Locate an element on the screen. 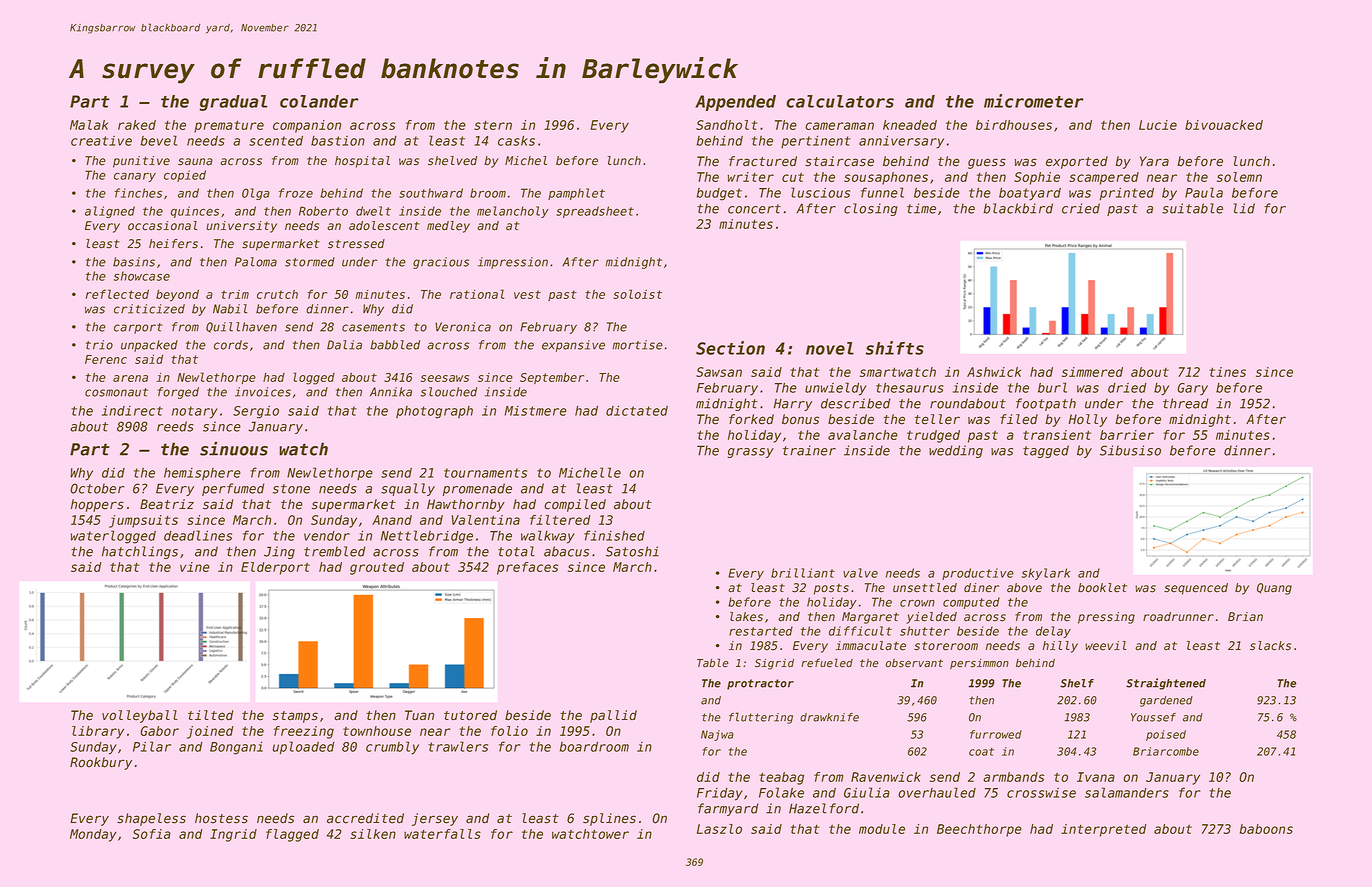 Image resolution: width=1372 pixels, height=887 pixels. bivouacked is located at coordinates (1224, 125).
